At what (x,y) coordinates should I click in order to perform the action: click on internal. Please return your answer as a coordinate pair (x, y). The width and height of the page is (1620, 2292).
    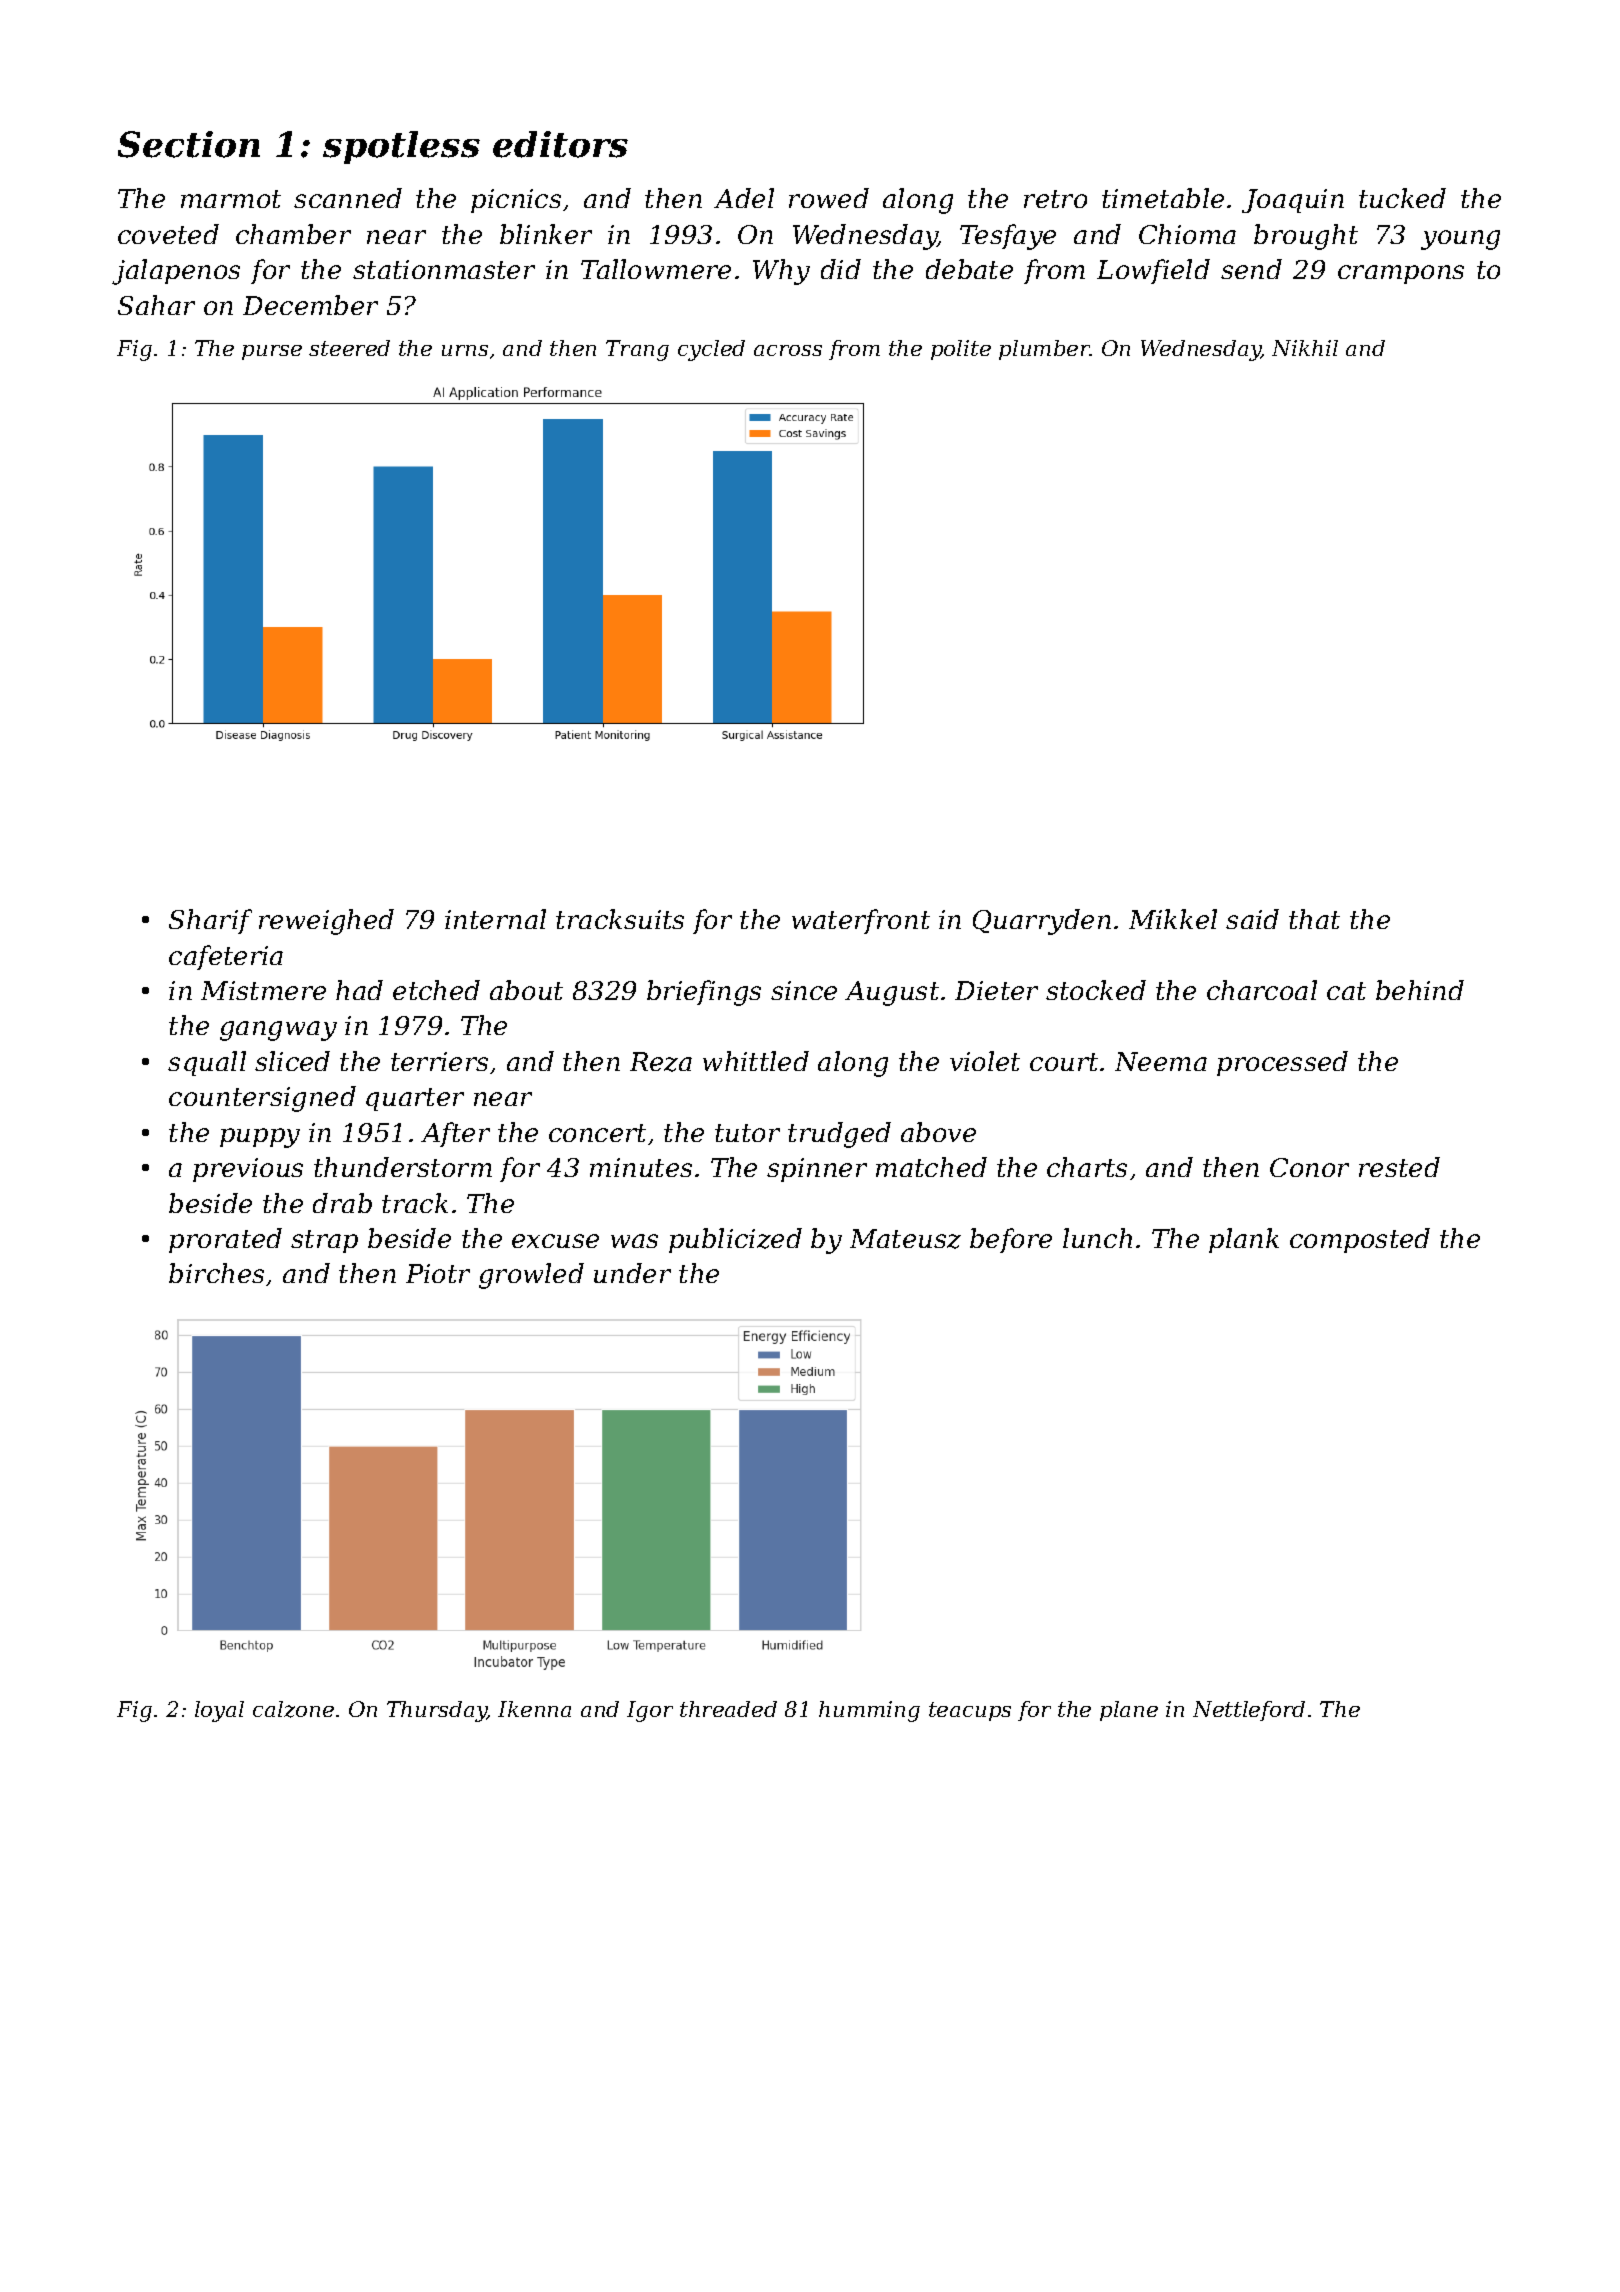
    Looking at the image, I should click on (495, 919).
